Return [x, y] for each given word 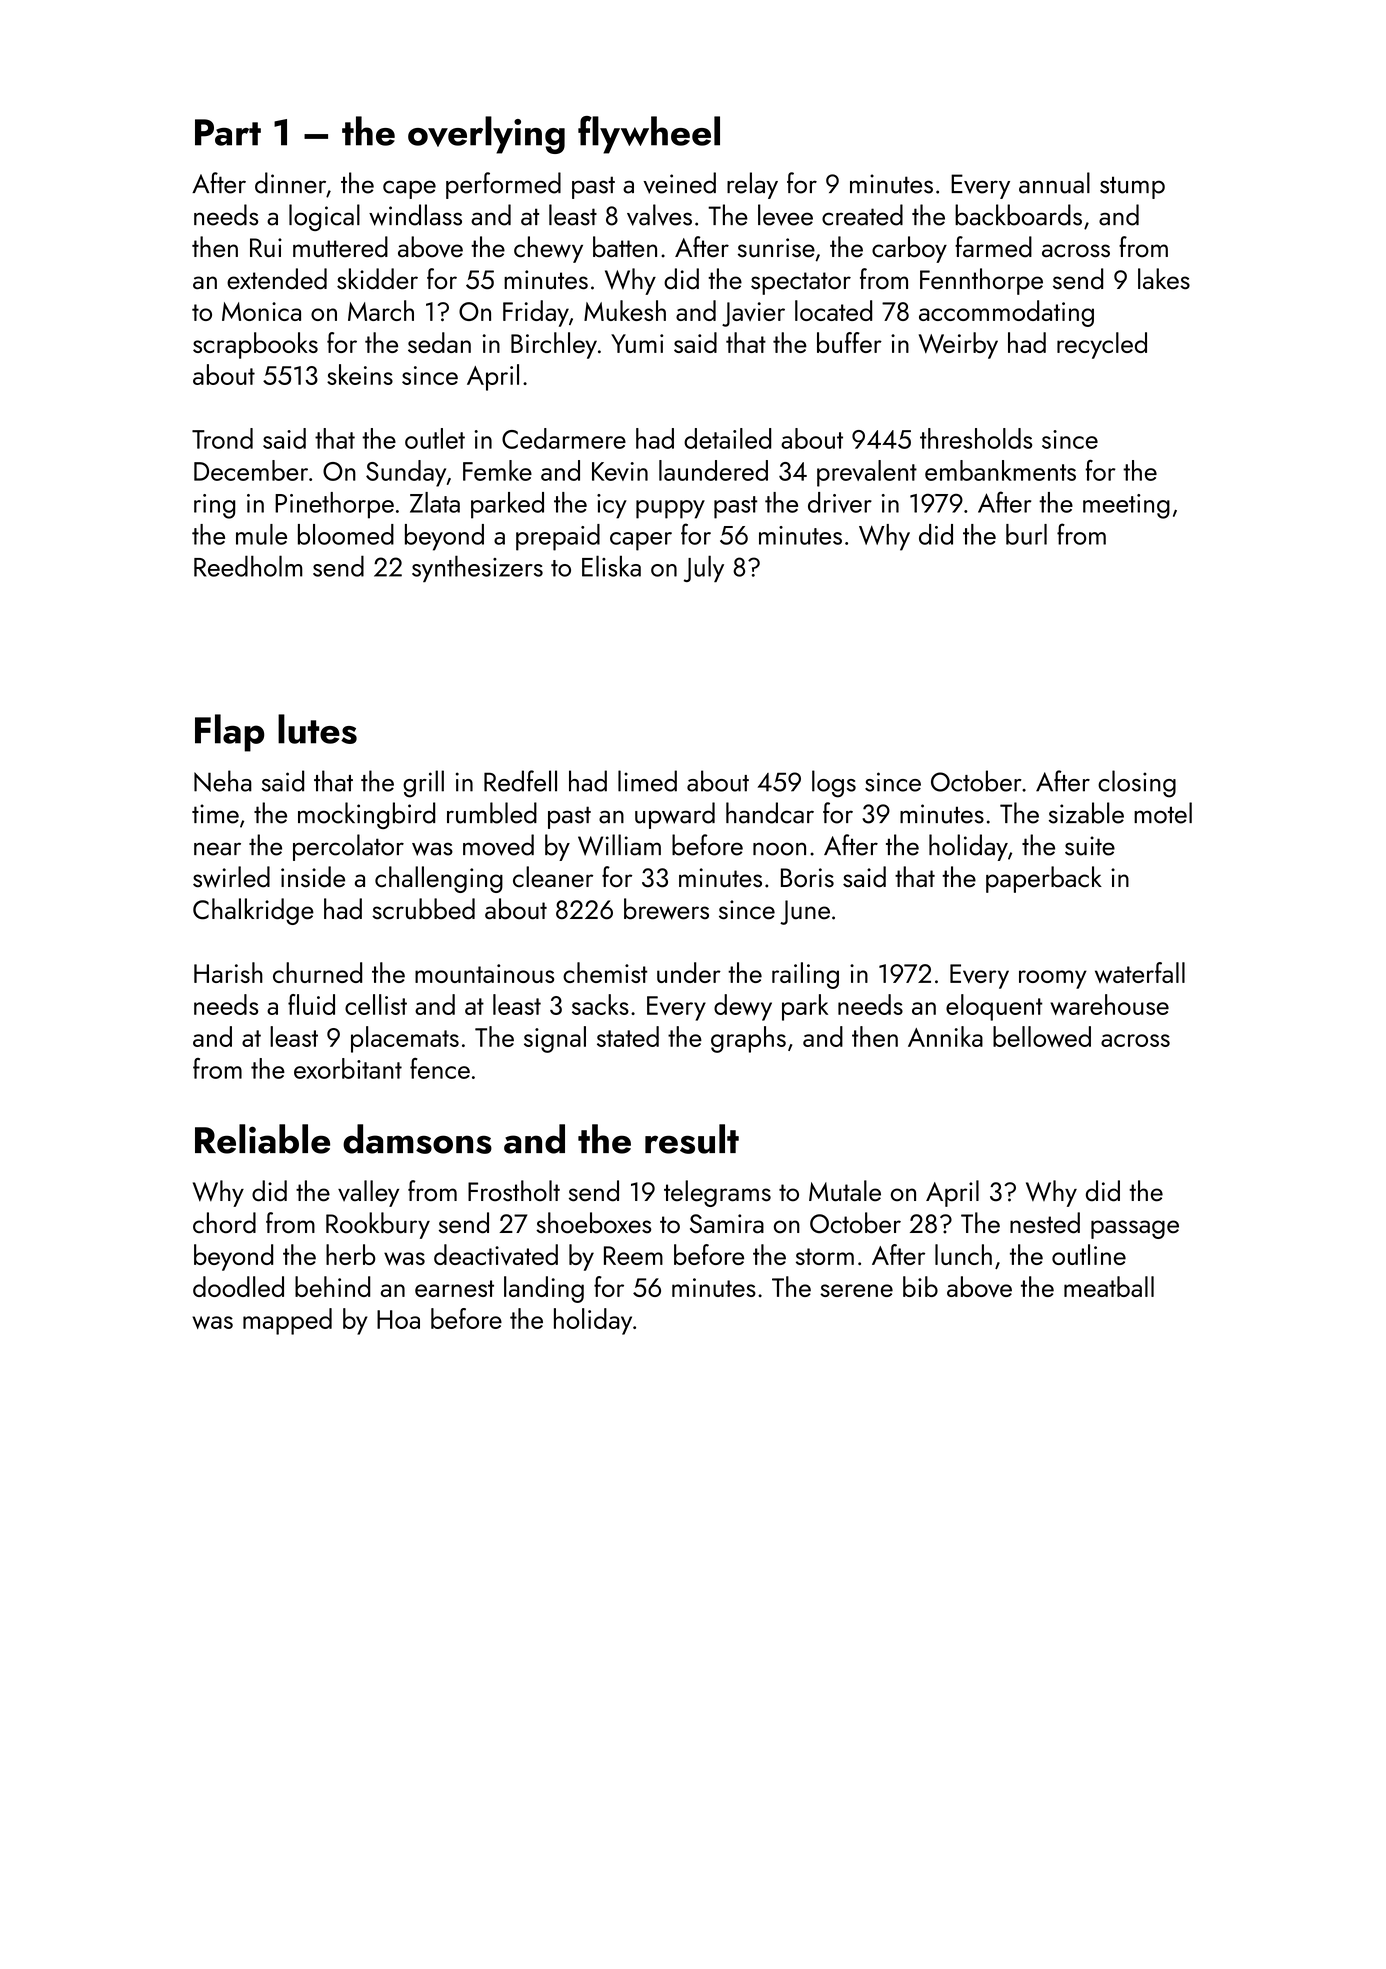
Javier [753, 314]
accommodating [1006, 313]
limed [647, 781]
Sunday [406, 473]
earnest [454, 1288]
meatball [1109, 1286]
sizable [1086, 813]
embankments [1000, 470]
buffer [849, 342]
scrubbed [423, 909]
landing [544, 1289]
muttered [340, 247]
